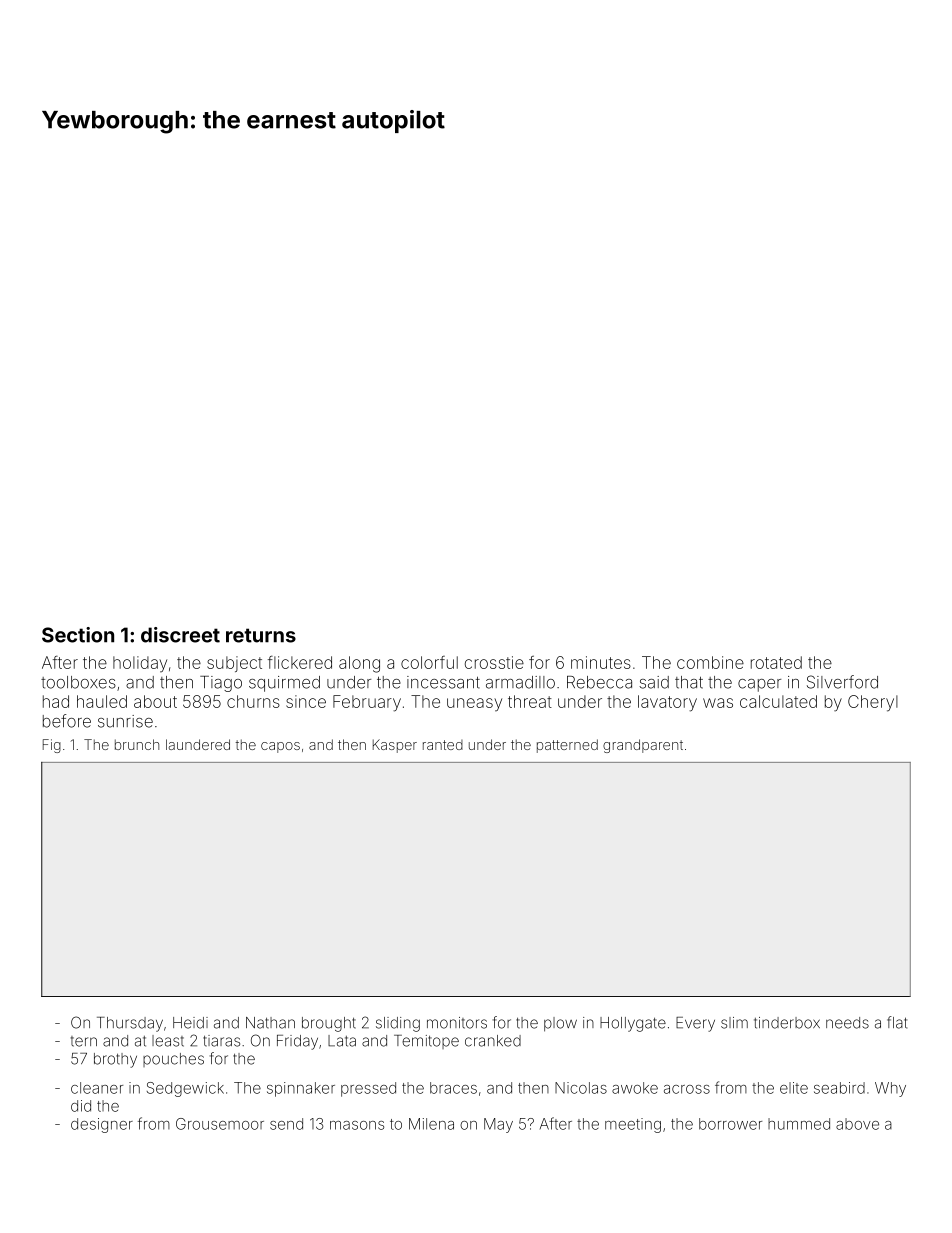  What do you see at coordinates (190, 1023) in the image?
I see `Heidi` at bounding box center [190, 1023].
